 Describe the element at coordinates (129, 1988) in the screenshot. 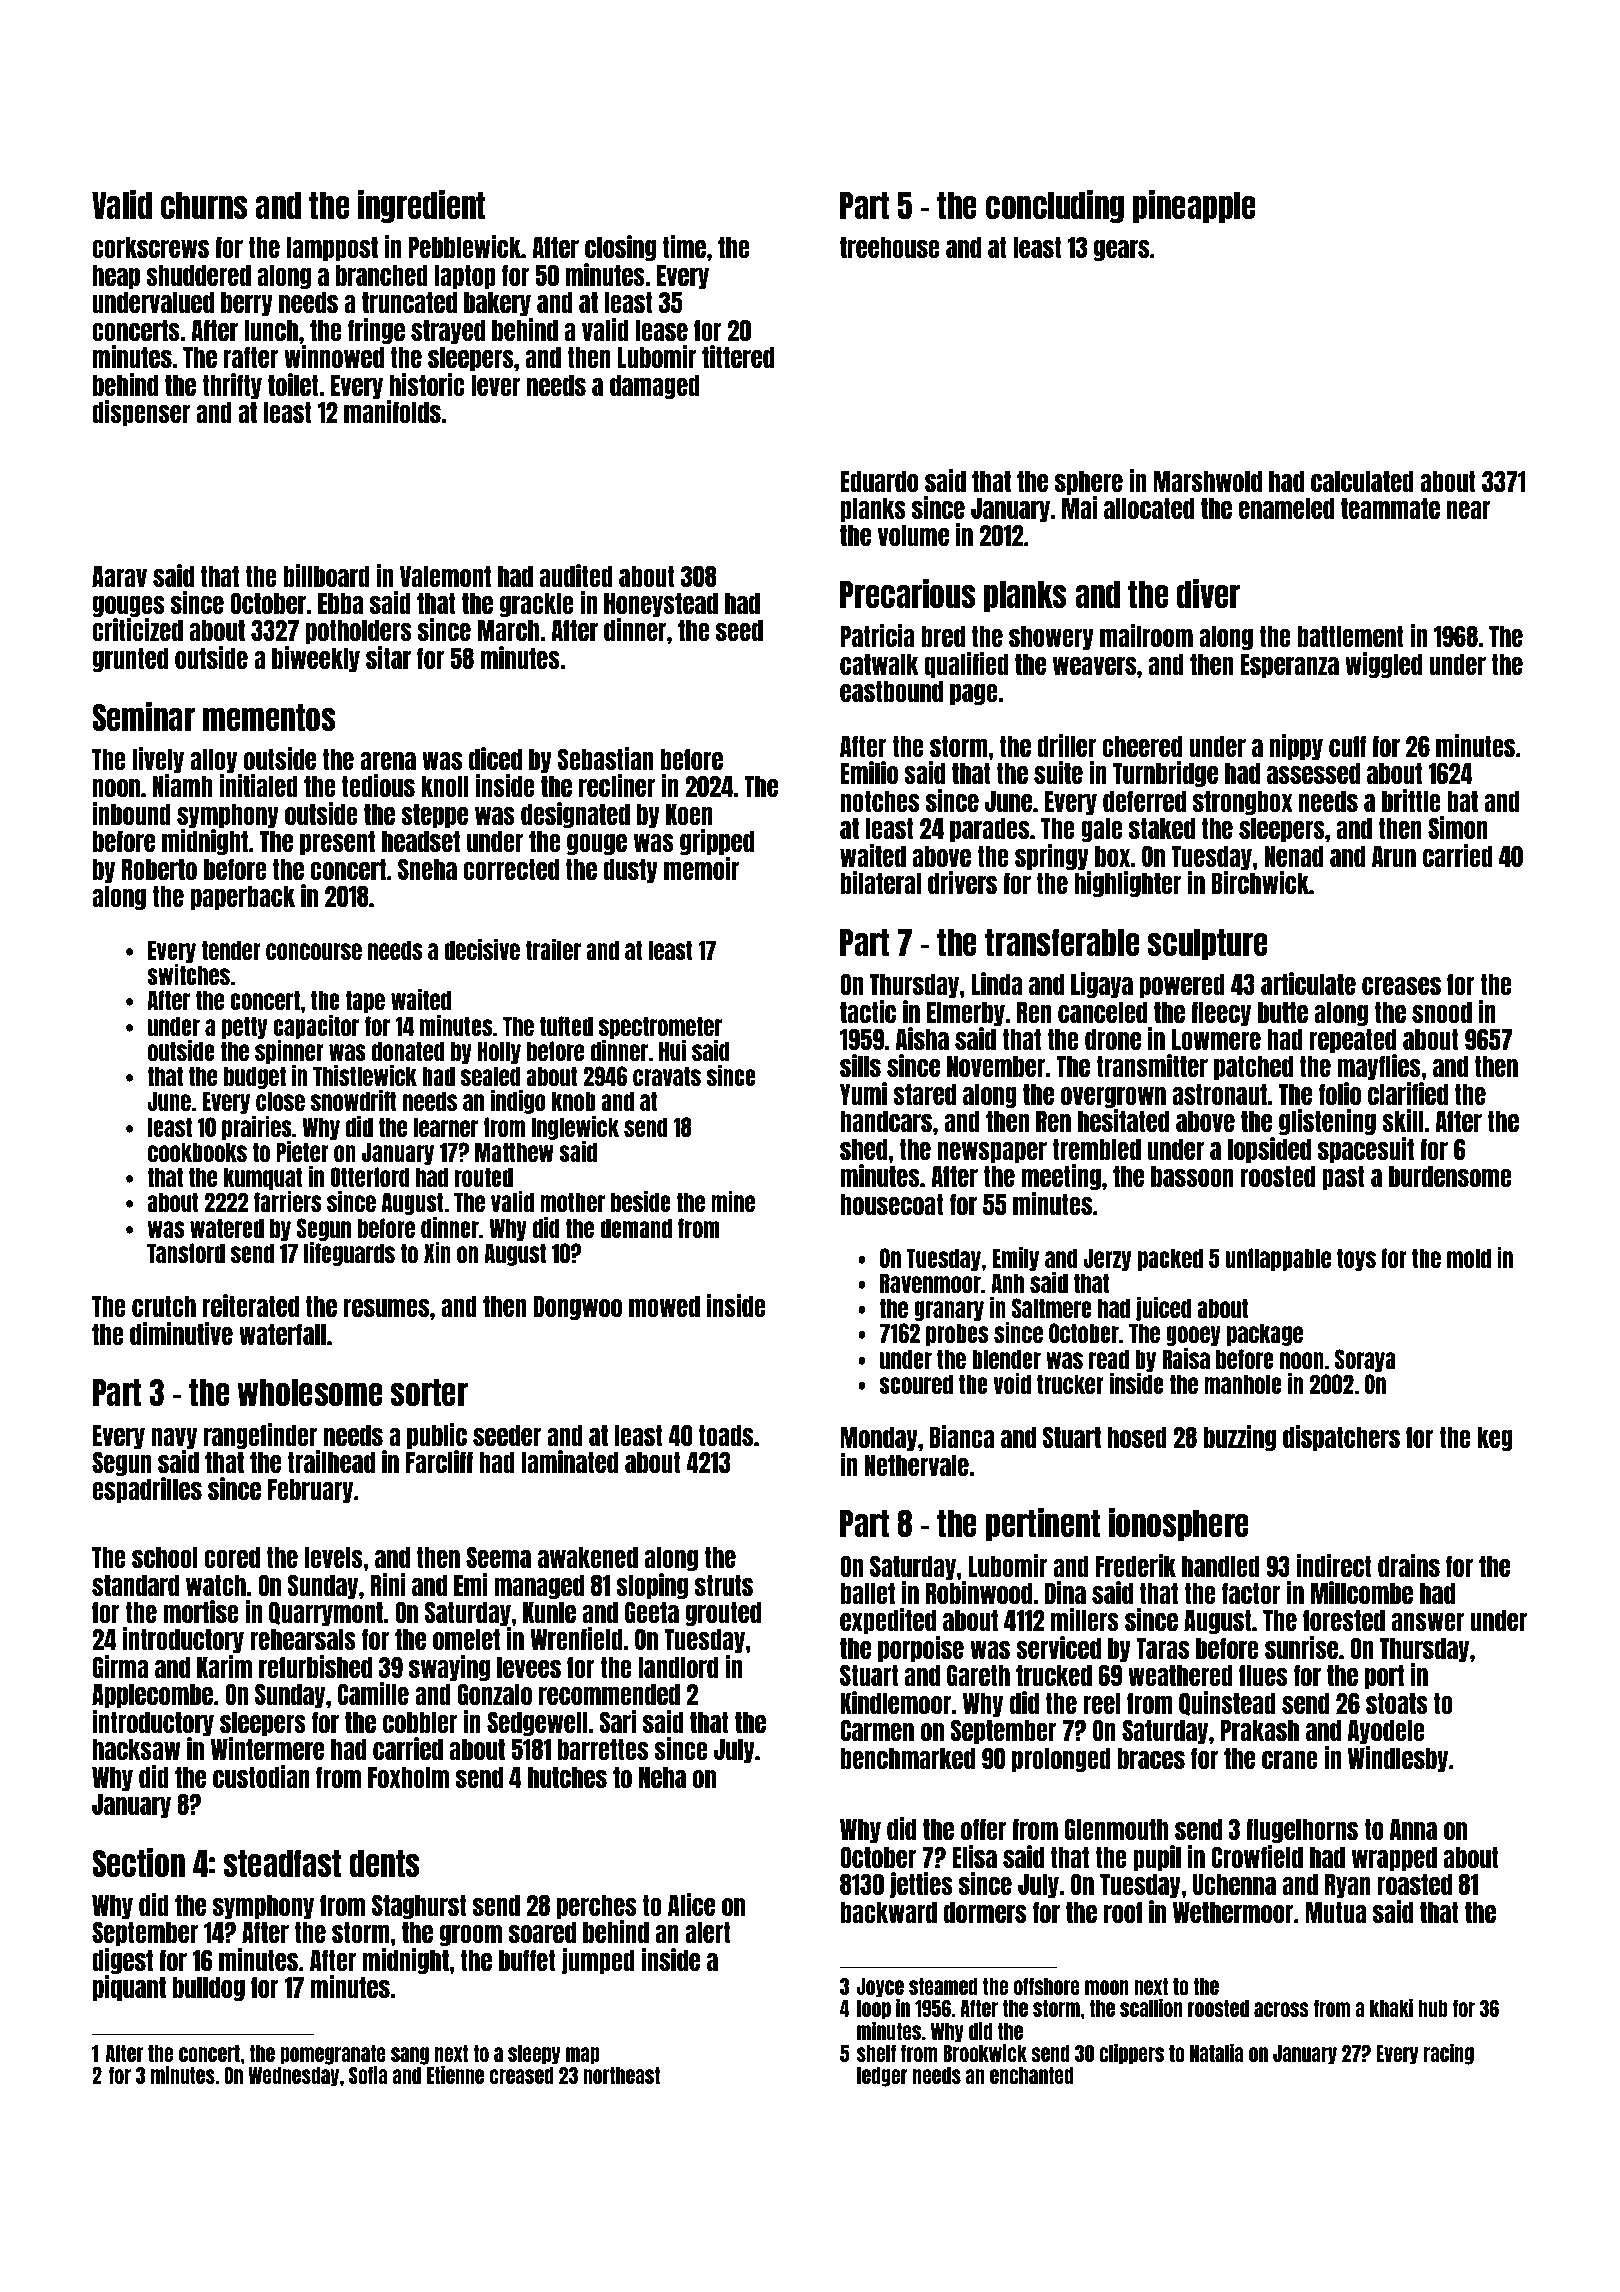

I see `piquant` at that location.
